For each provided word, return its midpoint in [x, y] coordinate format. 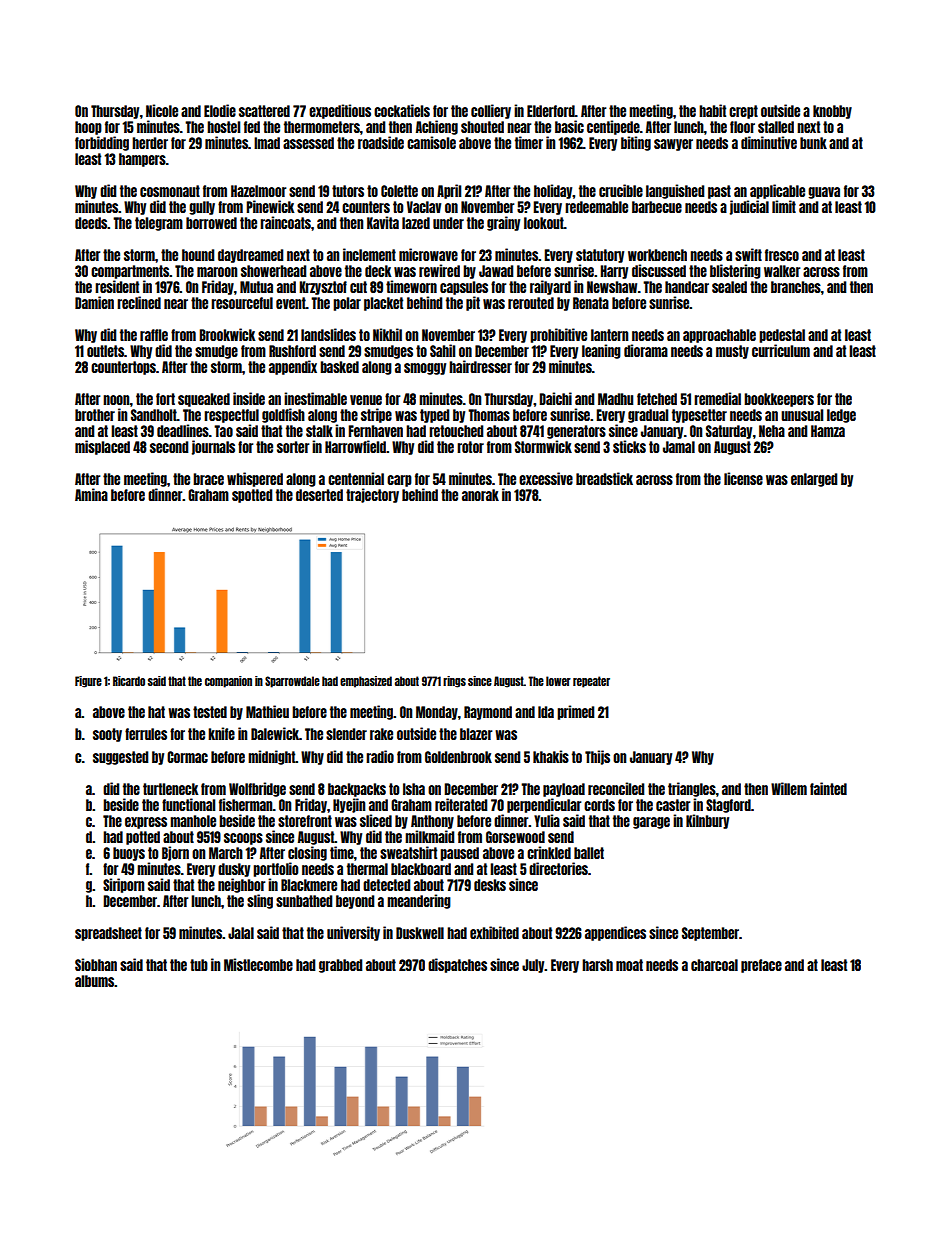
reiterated [461, 804]
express [146, 823]
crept [743, 112]
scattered [264, 111]
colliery [491, 111]
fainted [828, 788]
